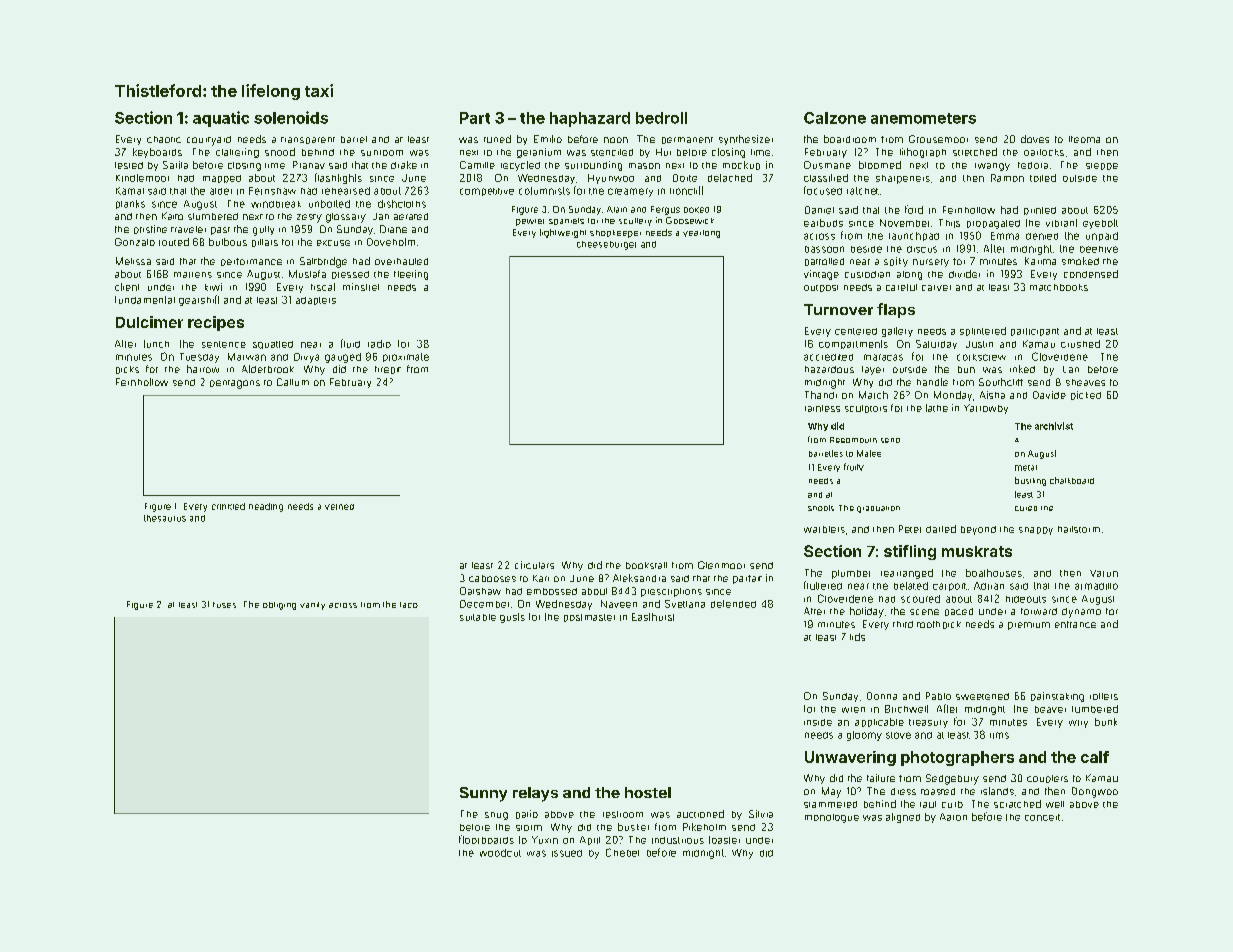 Image resolution: width=1233 pixels, height=952 pixels. What do you see at coordinates (835, 118) in the page?
I see `Calzone` at bounding box center [835, 118].
